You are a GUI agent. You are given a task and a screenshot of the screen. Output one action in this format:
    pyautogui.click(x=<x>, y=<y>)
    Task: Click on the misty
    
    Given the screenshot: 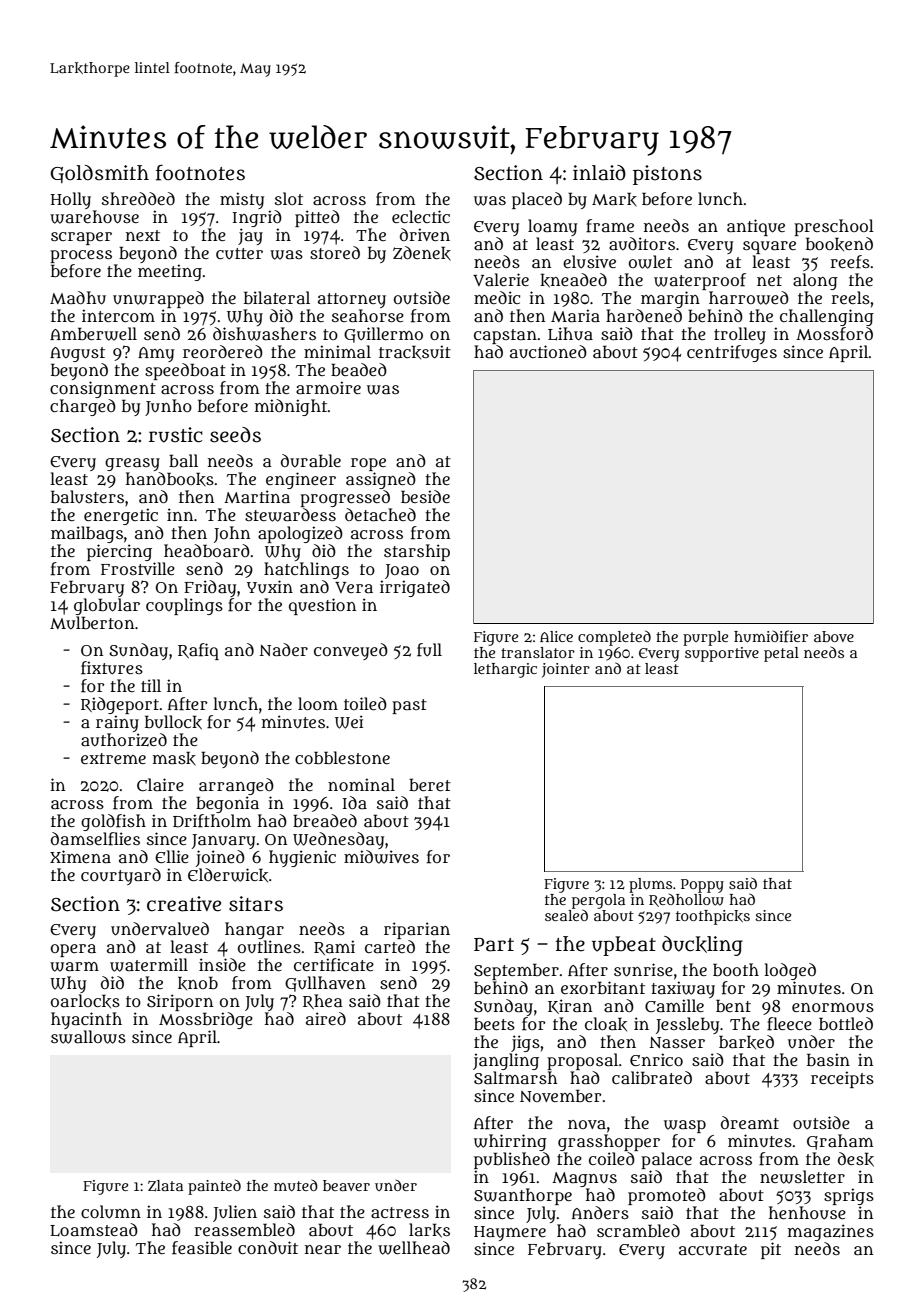 What is the action you would take?
    pyautogui.click(x=242, y=200)
